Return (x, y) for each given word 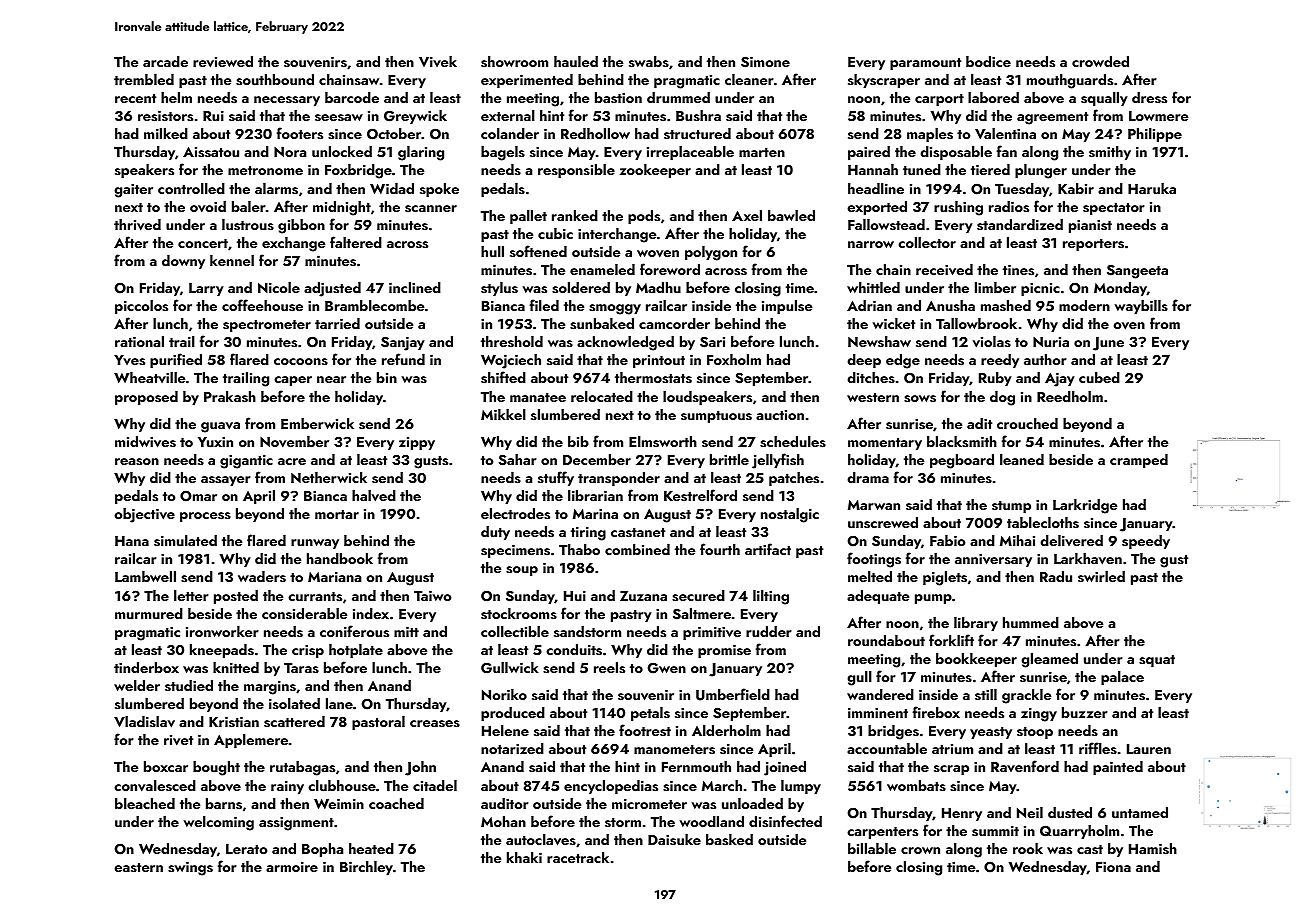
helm (176, 97)
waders (262, 576)
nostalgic (790, 515)
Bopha (322, 850)
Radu (1056, 576)
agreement (1052, 118)
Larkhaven (1088, 559)
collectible (515, 631)
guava (220, 427)
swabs (649, 61)
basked (729, 840)
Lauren (1149, 749)
